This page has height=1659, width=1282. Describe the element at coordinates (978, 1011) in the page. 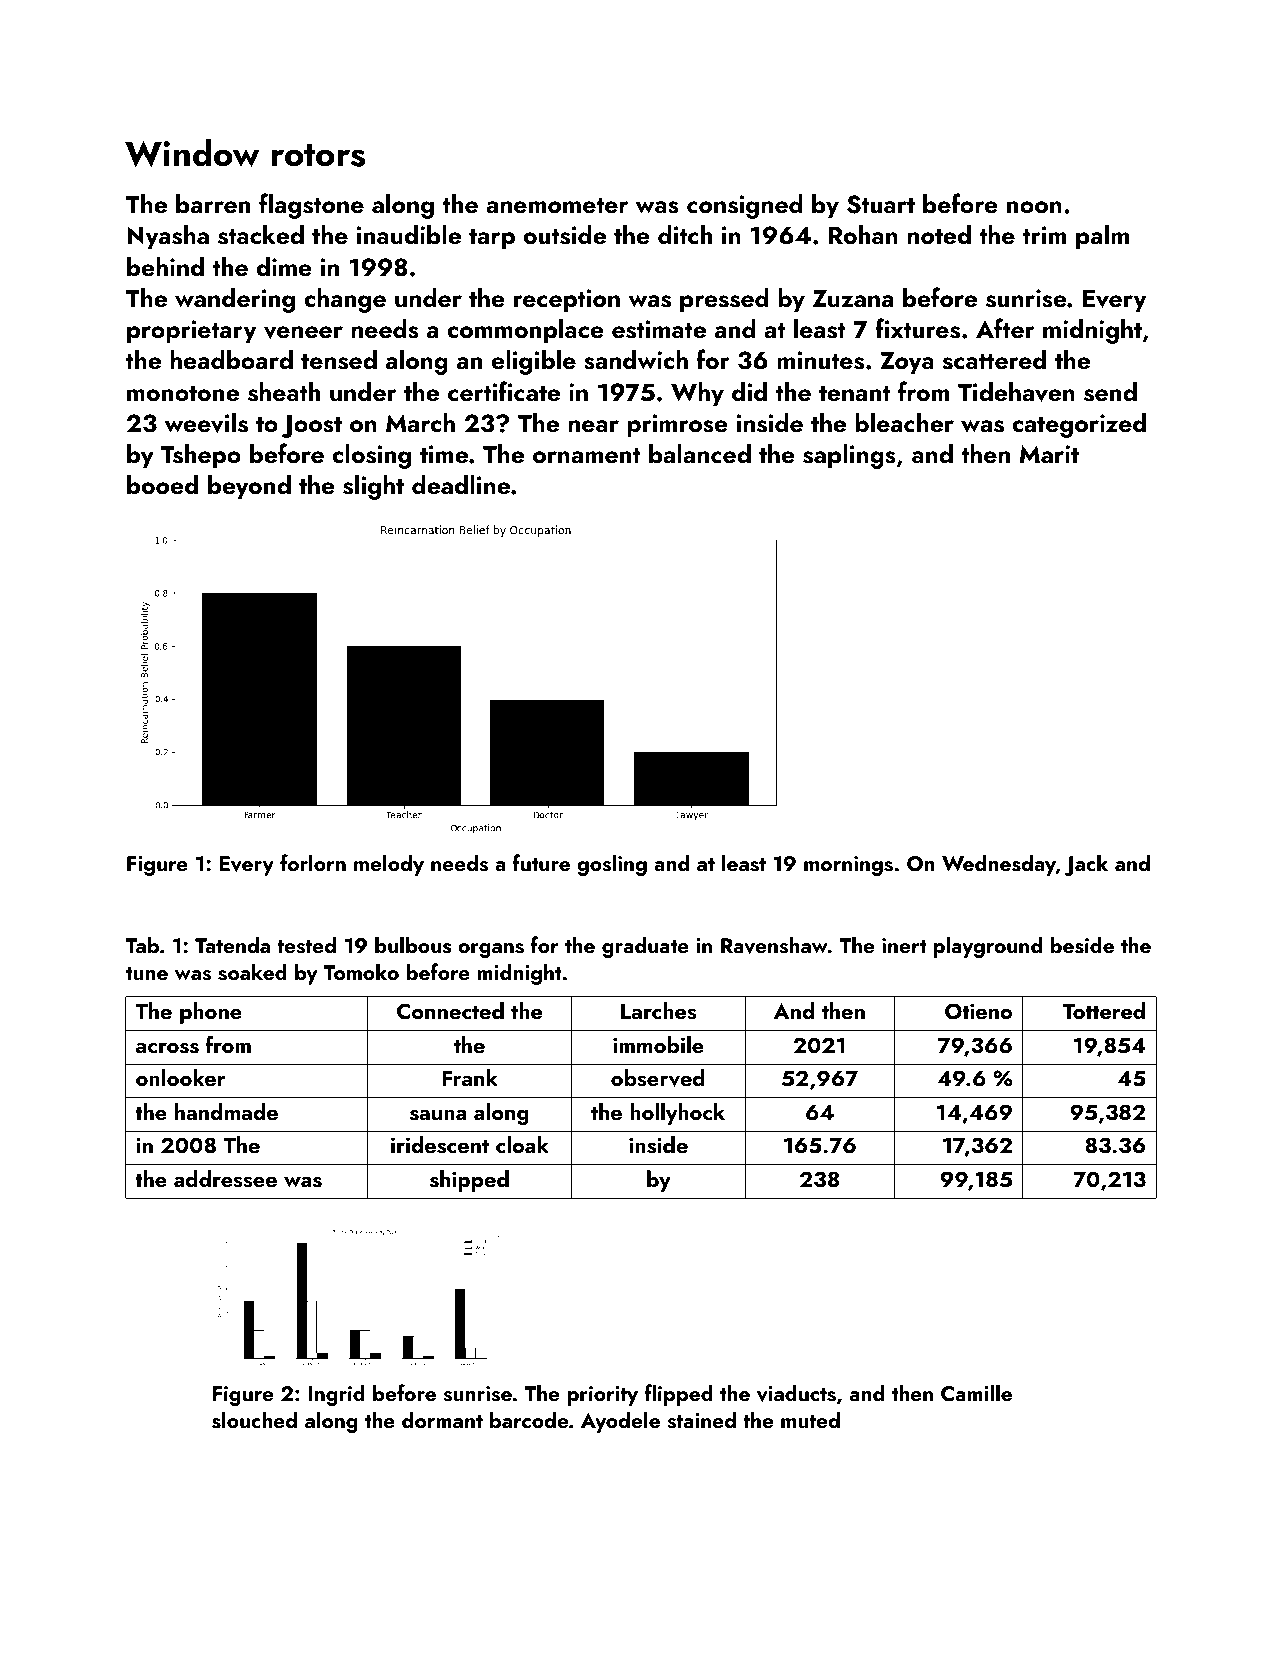

I see `Otieno` at that location.
